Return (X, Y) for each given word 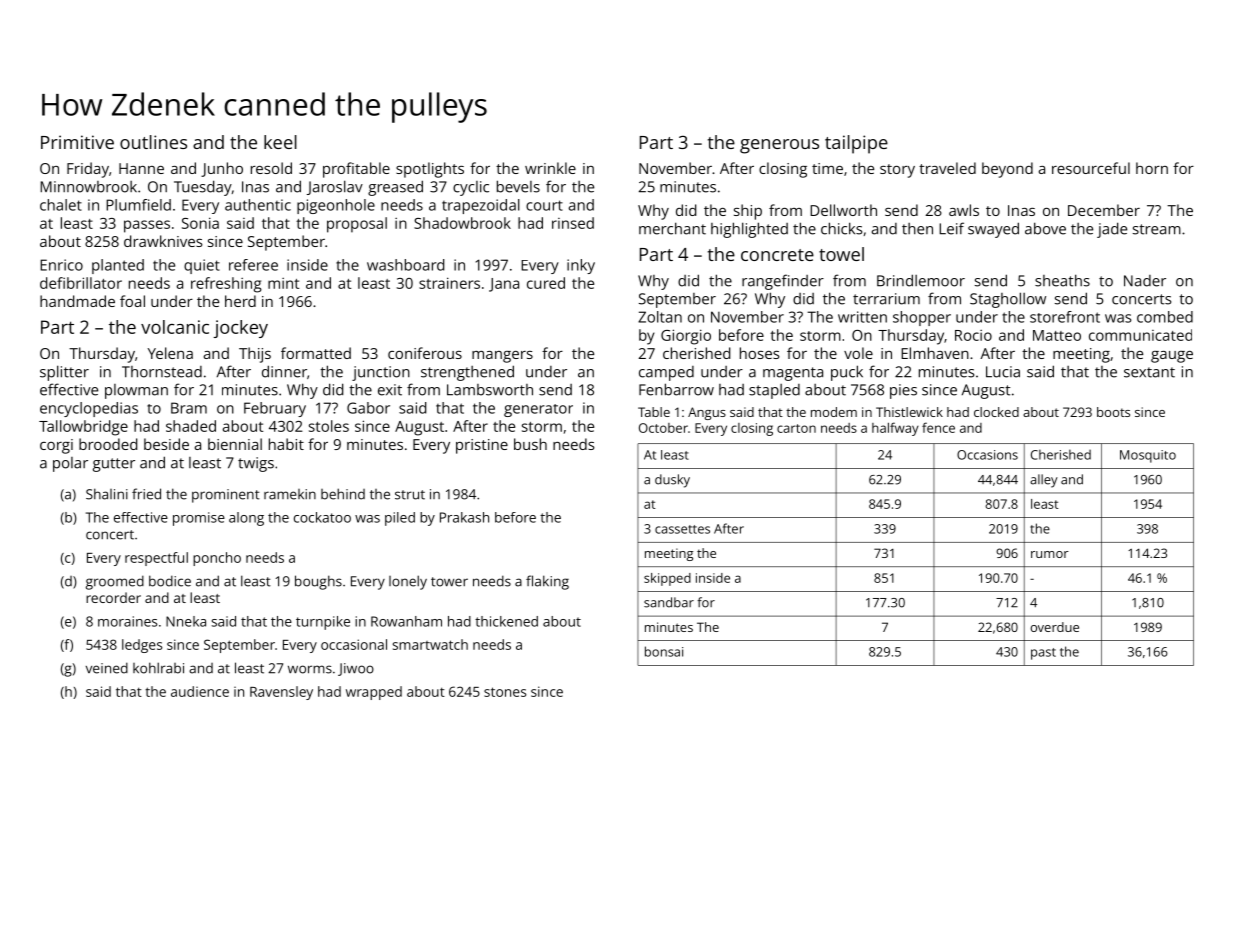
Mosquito (1148, 456)
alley (1044, 481)
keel (280, 142)
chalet (61, 205)
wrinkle (550, 168)
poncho (217, 559)
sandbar (669, 602)
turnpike (323, 623)
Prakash (464, 517)
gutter (114, 465)
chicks (841, 228)
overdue (1054, 627)
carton (796, 428)
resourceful (1091, 168)
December (1104, 210)
